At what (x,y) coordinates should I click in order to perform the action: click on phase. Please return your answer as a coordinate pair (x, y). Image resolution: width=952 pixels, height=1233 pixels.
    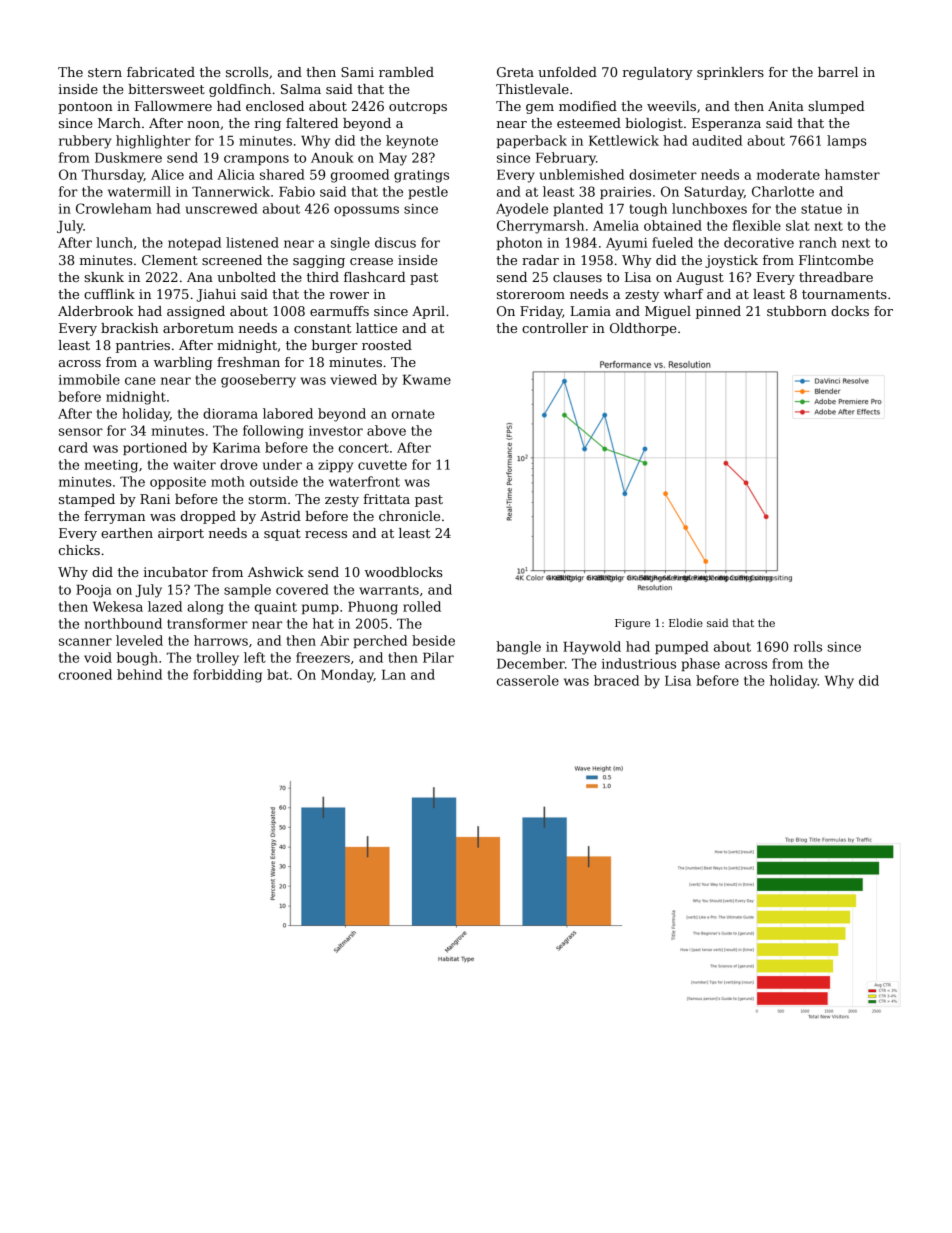
    Looking at the image, I should click on (700, 664).
